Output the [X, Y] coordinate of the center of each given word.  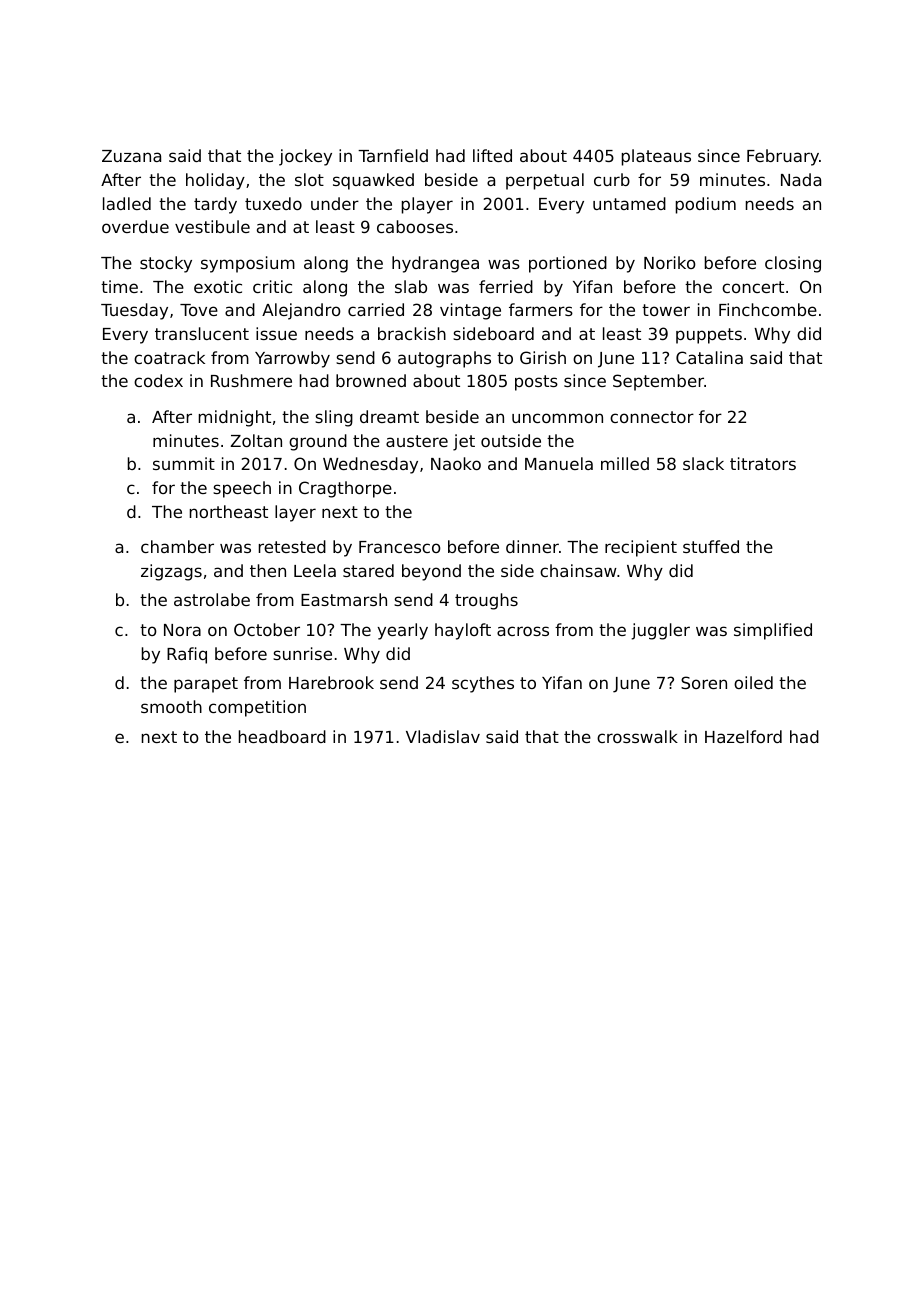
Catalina [709, 357]
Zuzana [131, 156]
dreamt [389, 416]
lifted [492, 155]
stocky [166, 264]
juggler [660, 631]
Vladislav [443, 736]
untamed [629, 203]
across [523, 631]
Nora [182, 630]
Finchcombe [768, 309]
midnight [235, 418]
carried [376, 309]
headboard [282, 736]
